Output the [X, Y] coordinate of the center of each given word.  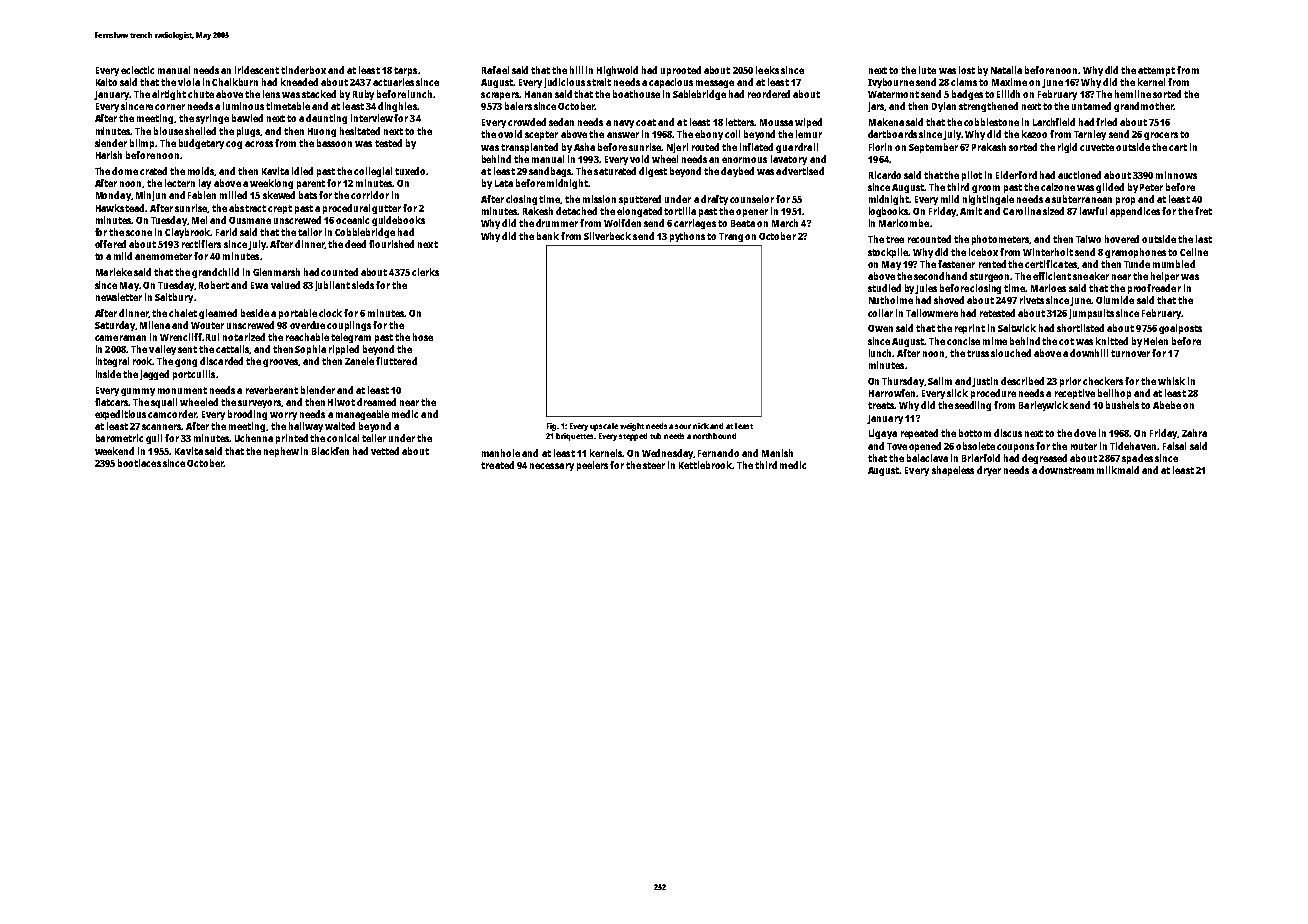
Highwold [617, 71]
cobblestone [991, 122]
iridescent [257, 70]
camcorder [172, 414]
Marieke [114, 272]
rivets [1032, 300]
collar [880, 313]
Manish [777, 453]
